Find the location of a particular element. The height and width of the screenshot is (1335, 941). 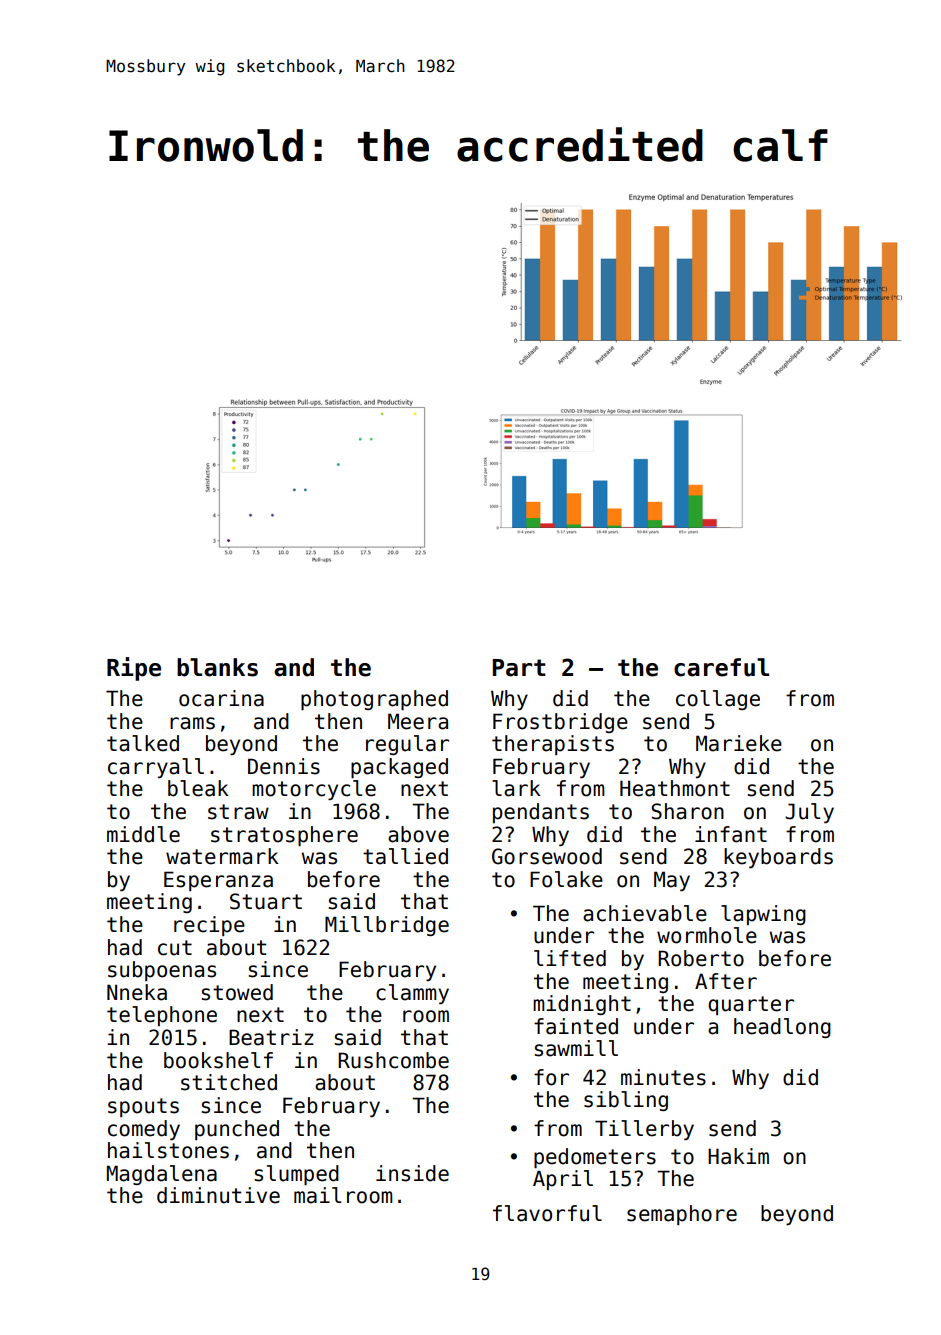

Rushcombe is located at coordinates (393, 1060).
